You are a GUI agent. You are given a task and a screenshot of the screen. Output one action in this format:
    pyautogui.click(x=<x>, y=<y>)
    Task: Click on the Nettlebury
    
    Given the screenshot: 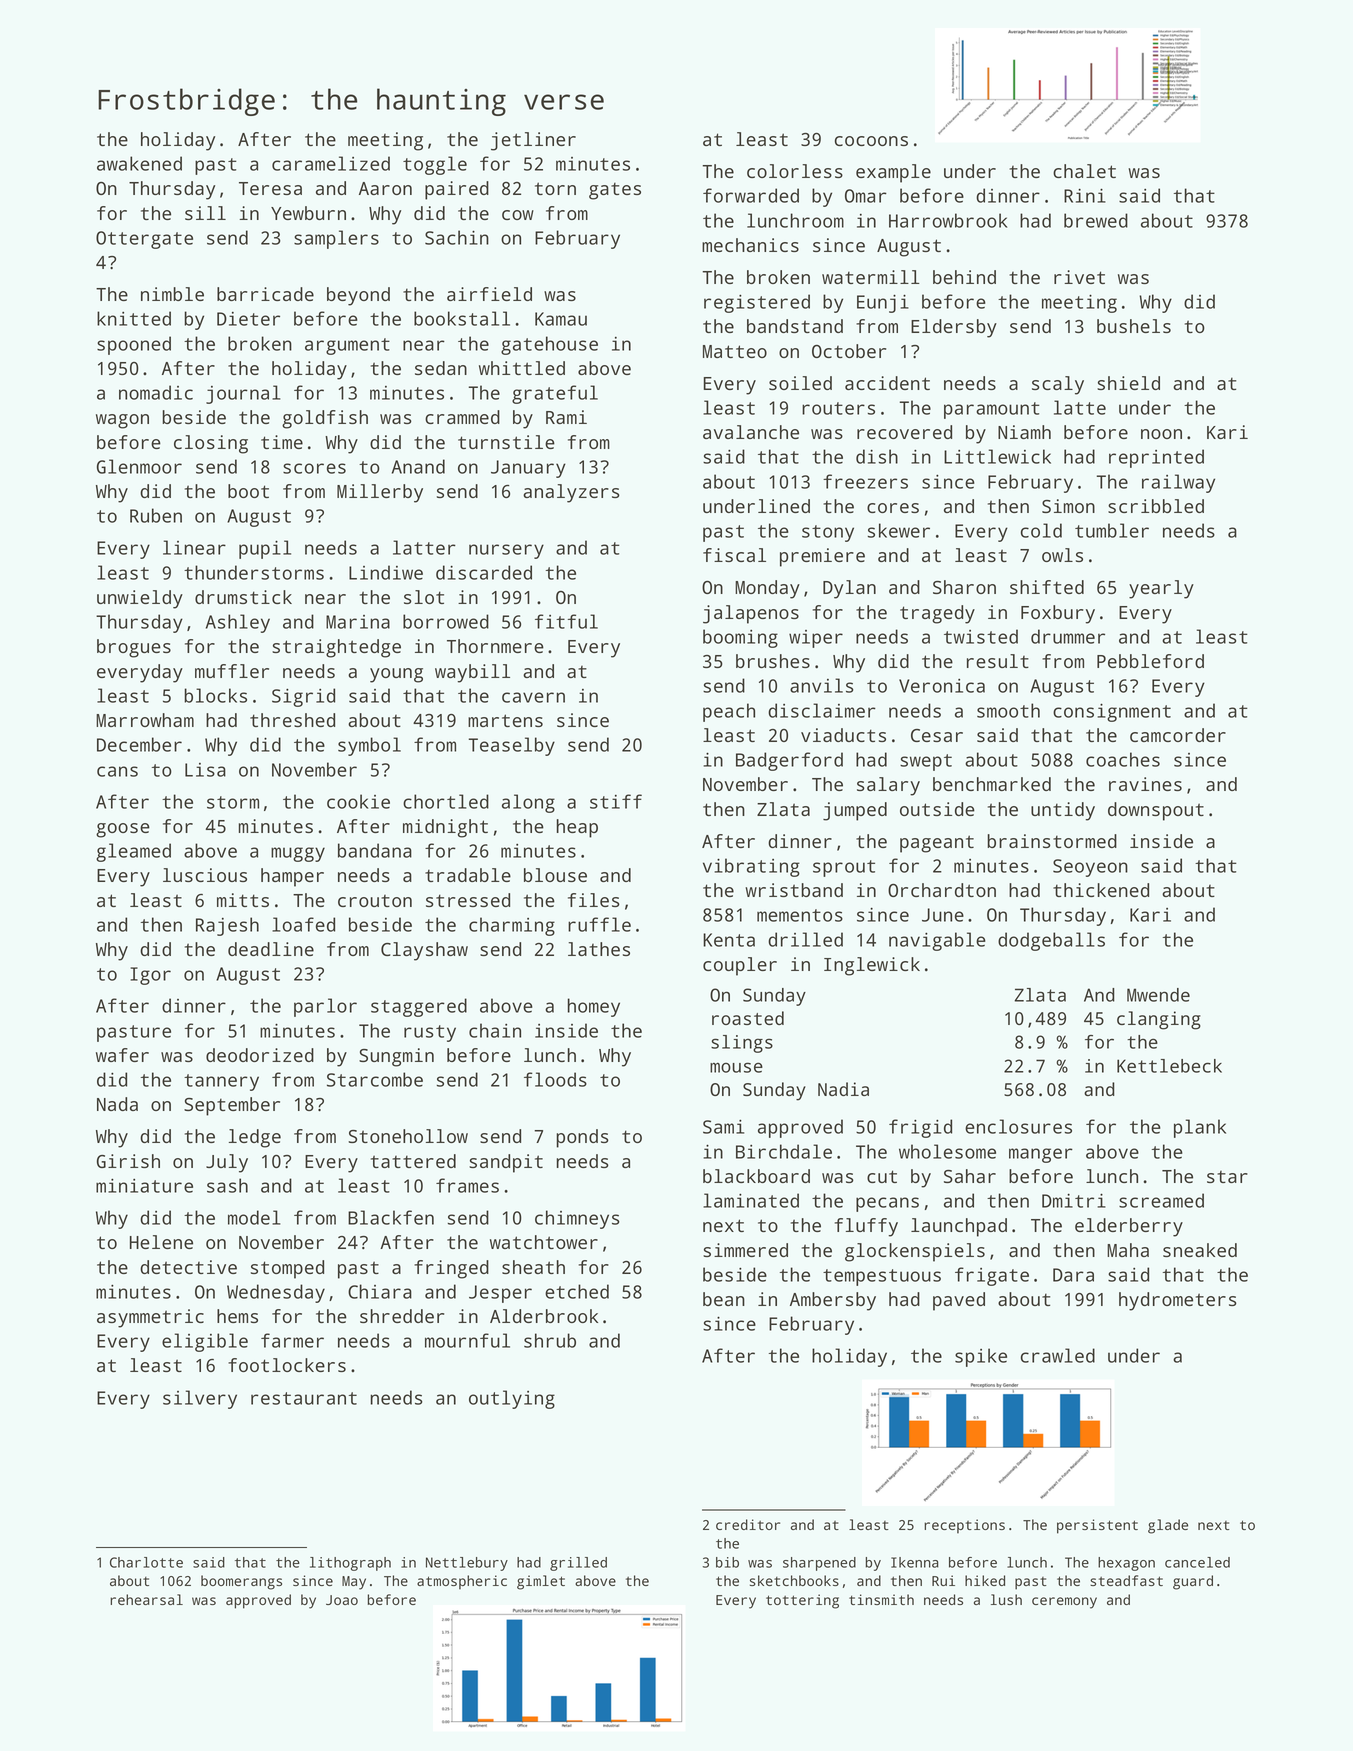 What is the action you would take?
    pyautogui.click(x=467, y=1564)
